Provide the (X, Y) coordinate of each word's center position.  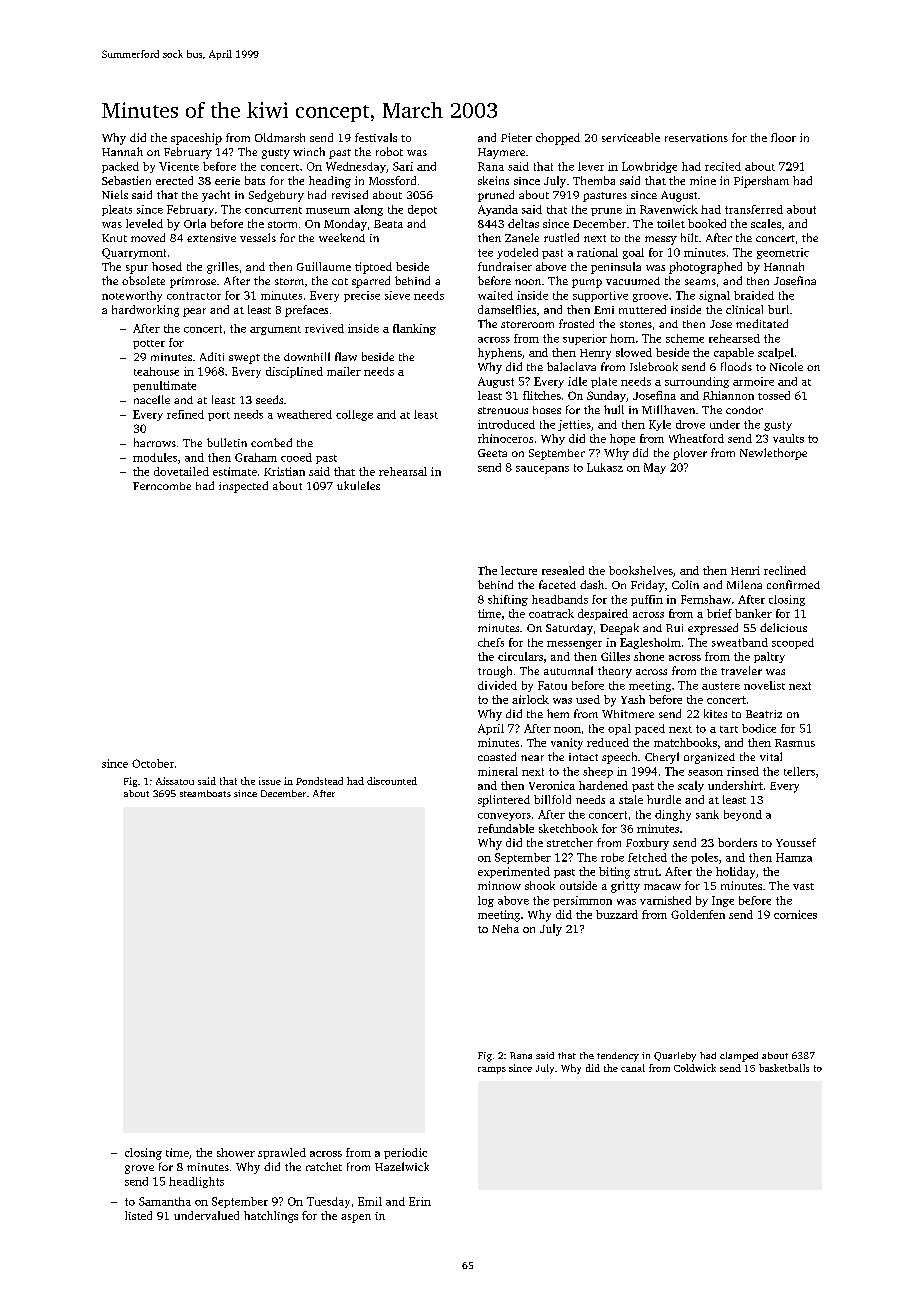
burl (778, 309)
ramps (492, 1070)
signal (714, 296)
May (655, 468)
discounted (392, 781)
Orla (195, 223)
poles (704, 858)
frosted (576, 323)
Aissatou (175, 781)
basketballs (784, 1068)
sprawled (282, 1153)
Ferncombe (162, 486)
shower (236, 1152)
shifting (508, 600)
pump (587, 283)
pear (194, 312)
